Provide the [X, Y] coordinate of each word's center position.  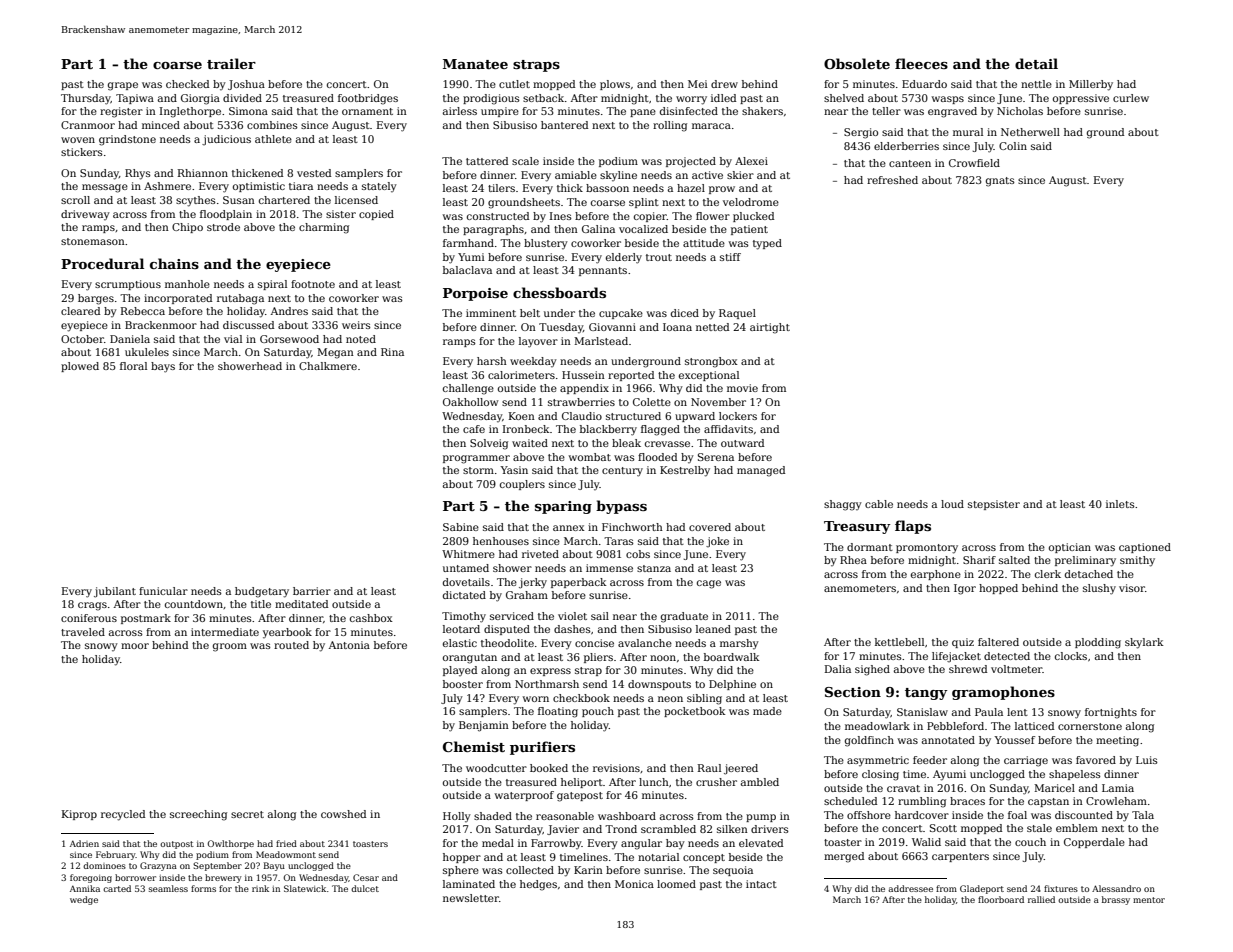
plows [615, 85]
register [121, 112]
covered [710, 527]
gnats [1000, 182]
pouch [598, 712]
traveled [83, 632]
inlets [1120, 504]
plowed [80, 367]
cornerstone [1090, 726]
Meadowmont [286, 854]
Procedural [102, 263]
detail [1036, 63]
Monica [634, 884]
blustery [546, 244]
